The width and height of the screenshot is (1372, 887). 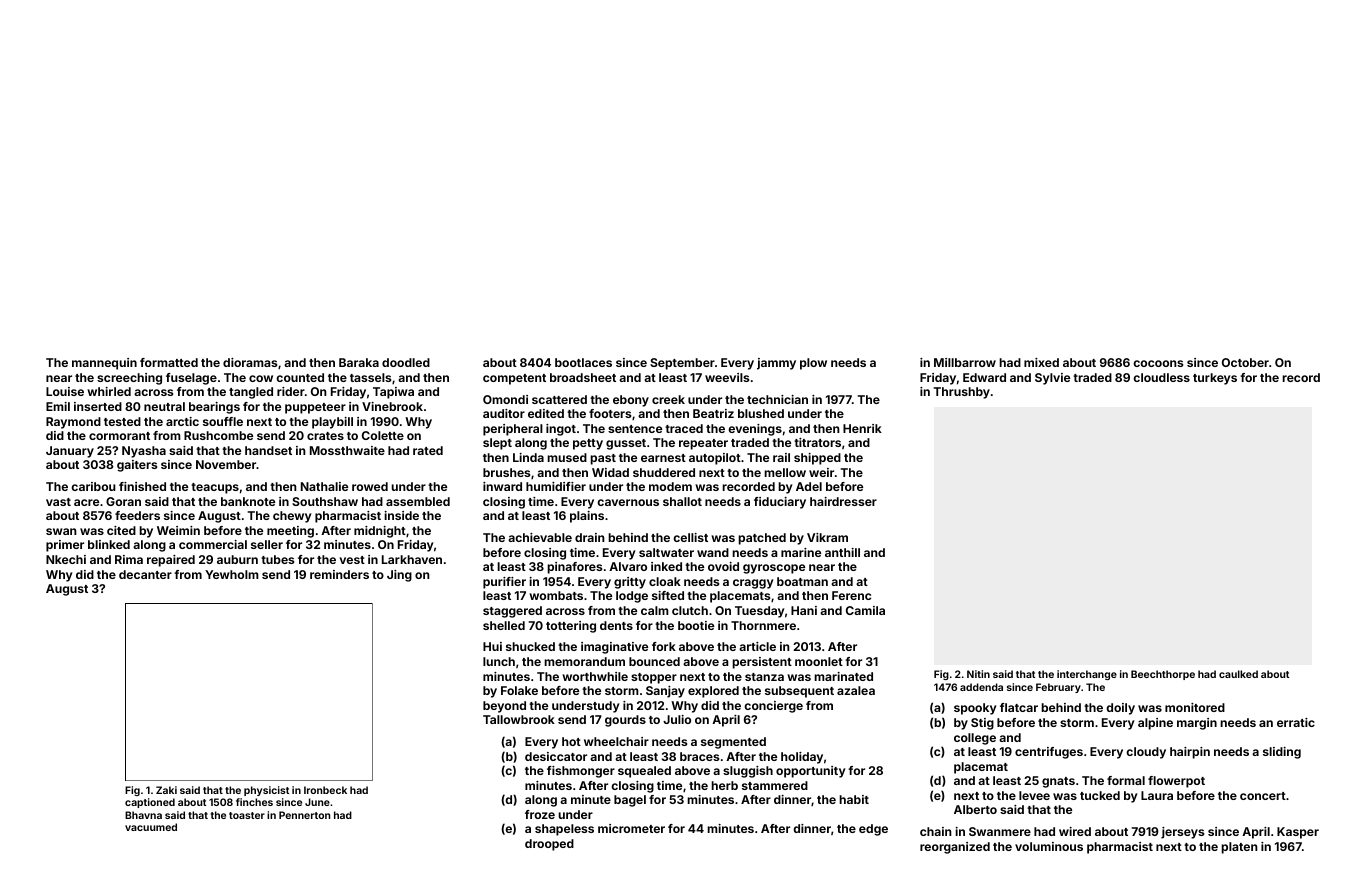 I want to click on mannequin, so click(x=104, y=364).
